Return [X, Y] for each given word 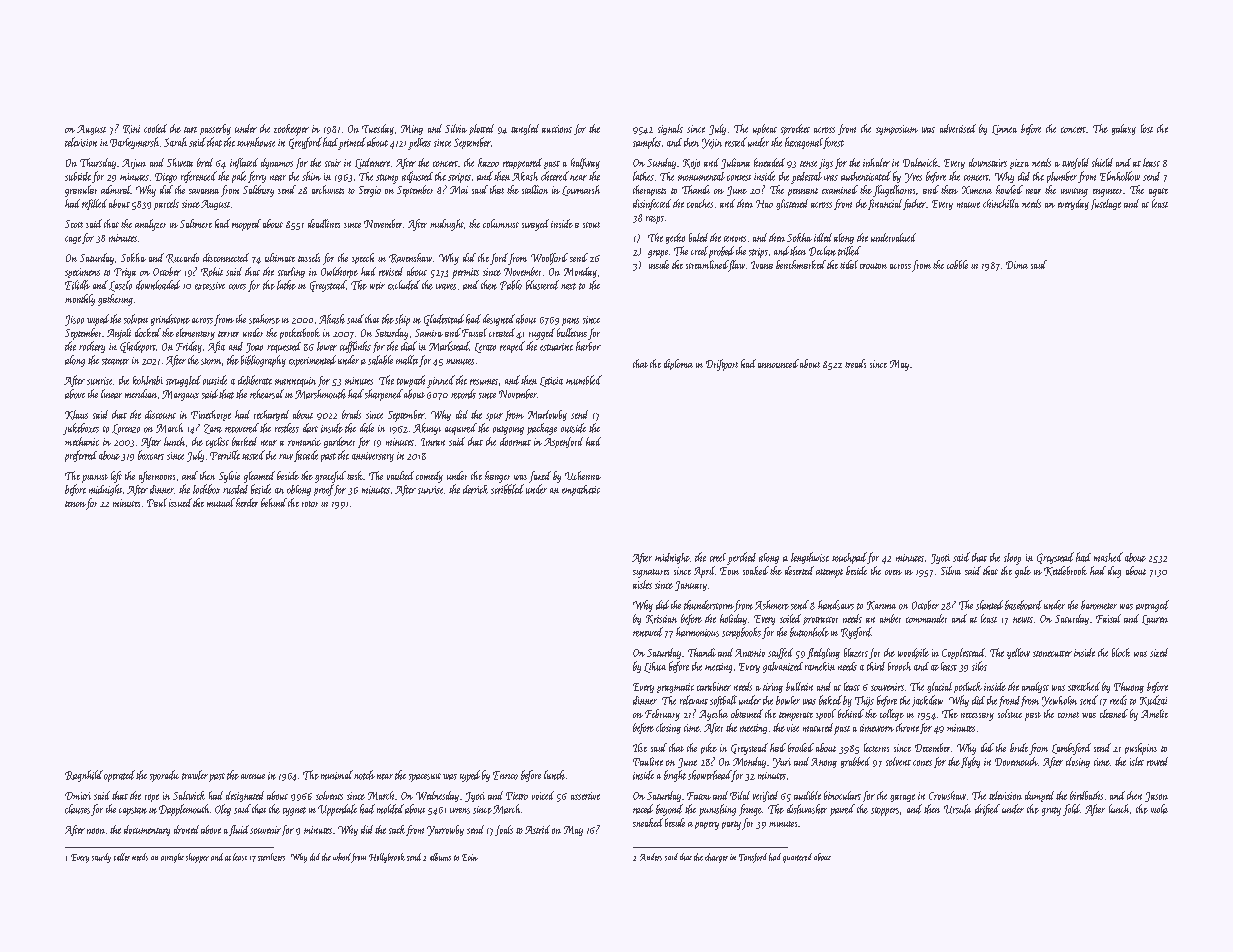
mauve [968, 205]
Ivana [762, 265]
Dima [1017, 265]
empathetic [581, 490]
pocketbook [300, 333]
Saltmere [196, 223]
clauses [77, 809]
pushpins [1141, 749]
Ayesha [713, 715]
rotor [310, 504]
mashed [1108, 557]
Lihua [655, 667]
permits [465, 273]
